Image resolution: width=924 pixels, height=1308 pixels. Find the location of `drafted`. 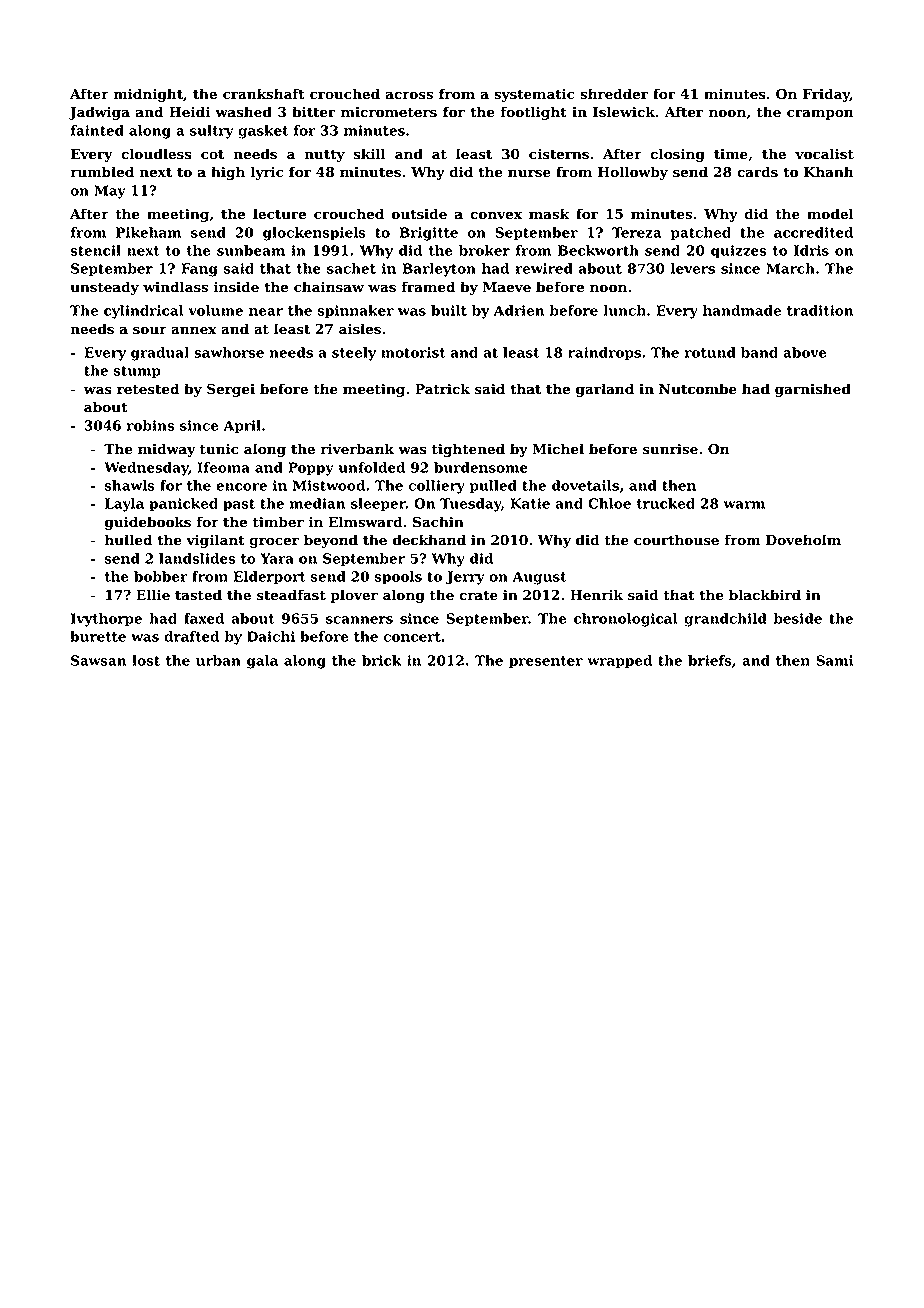

drafted is located at coordinates (191, 636).
